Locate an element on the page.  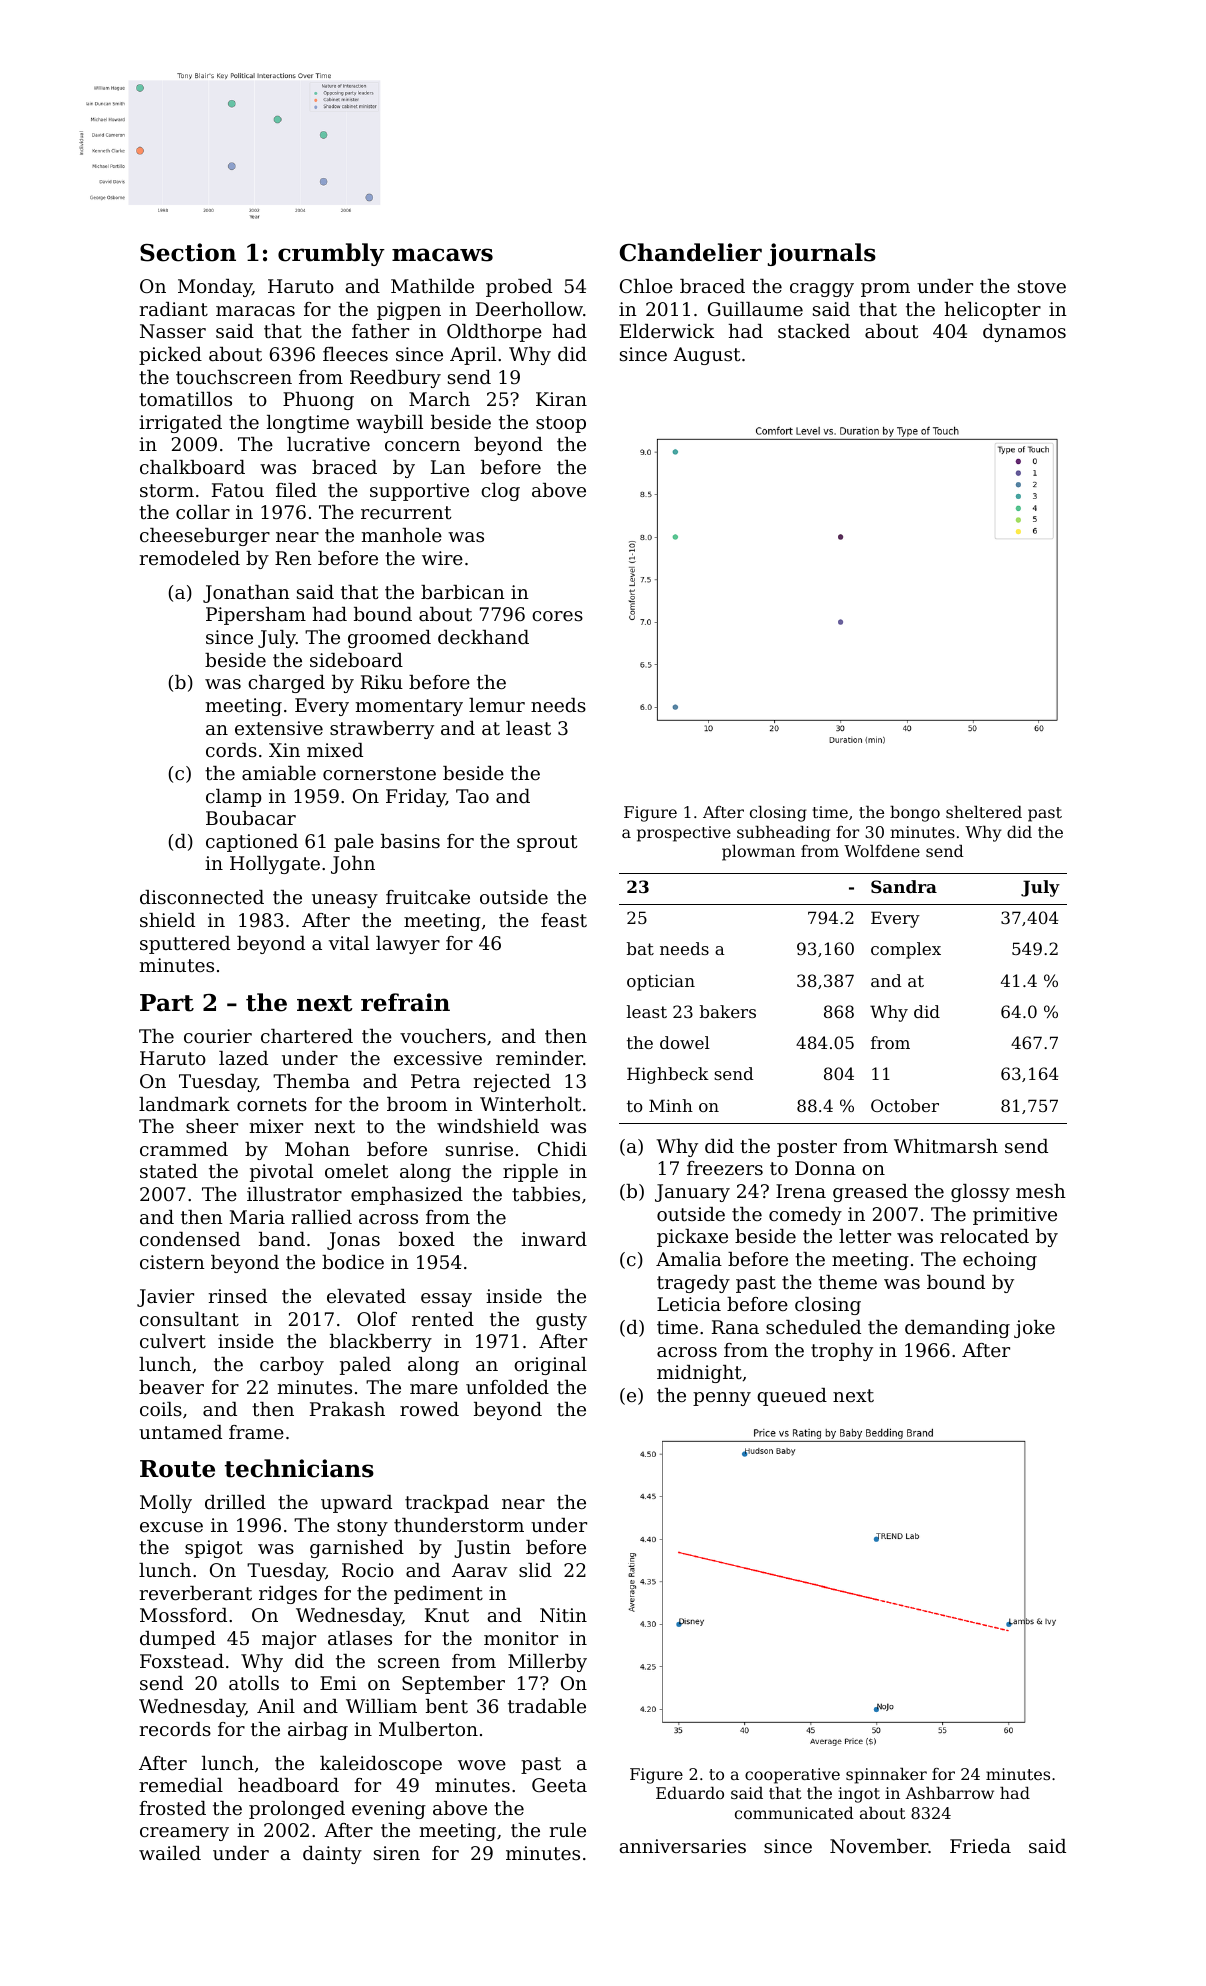
Whitmarsh is located at coordinates (946, 1146).
